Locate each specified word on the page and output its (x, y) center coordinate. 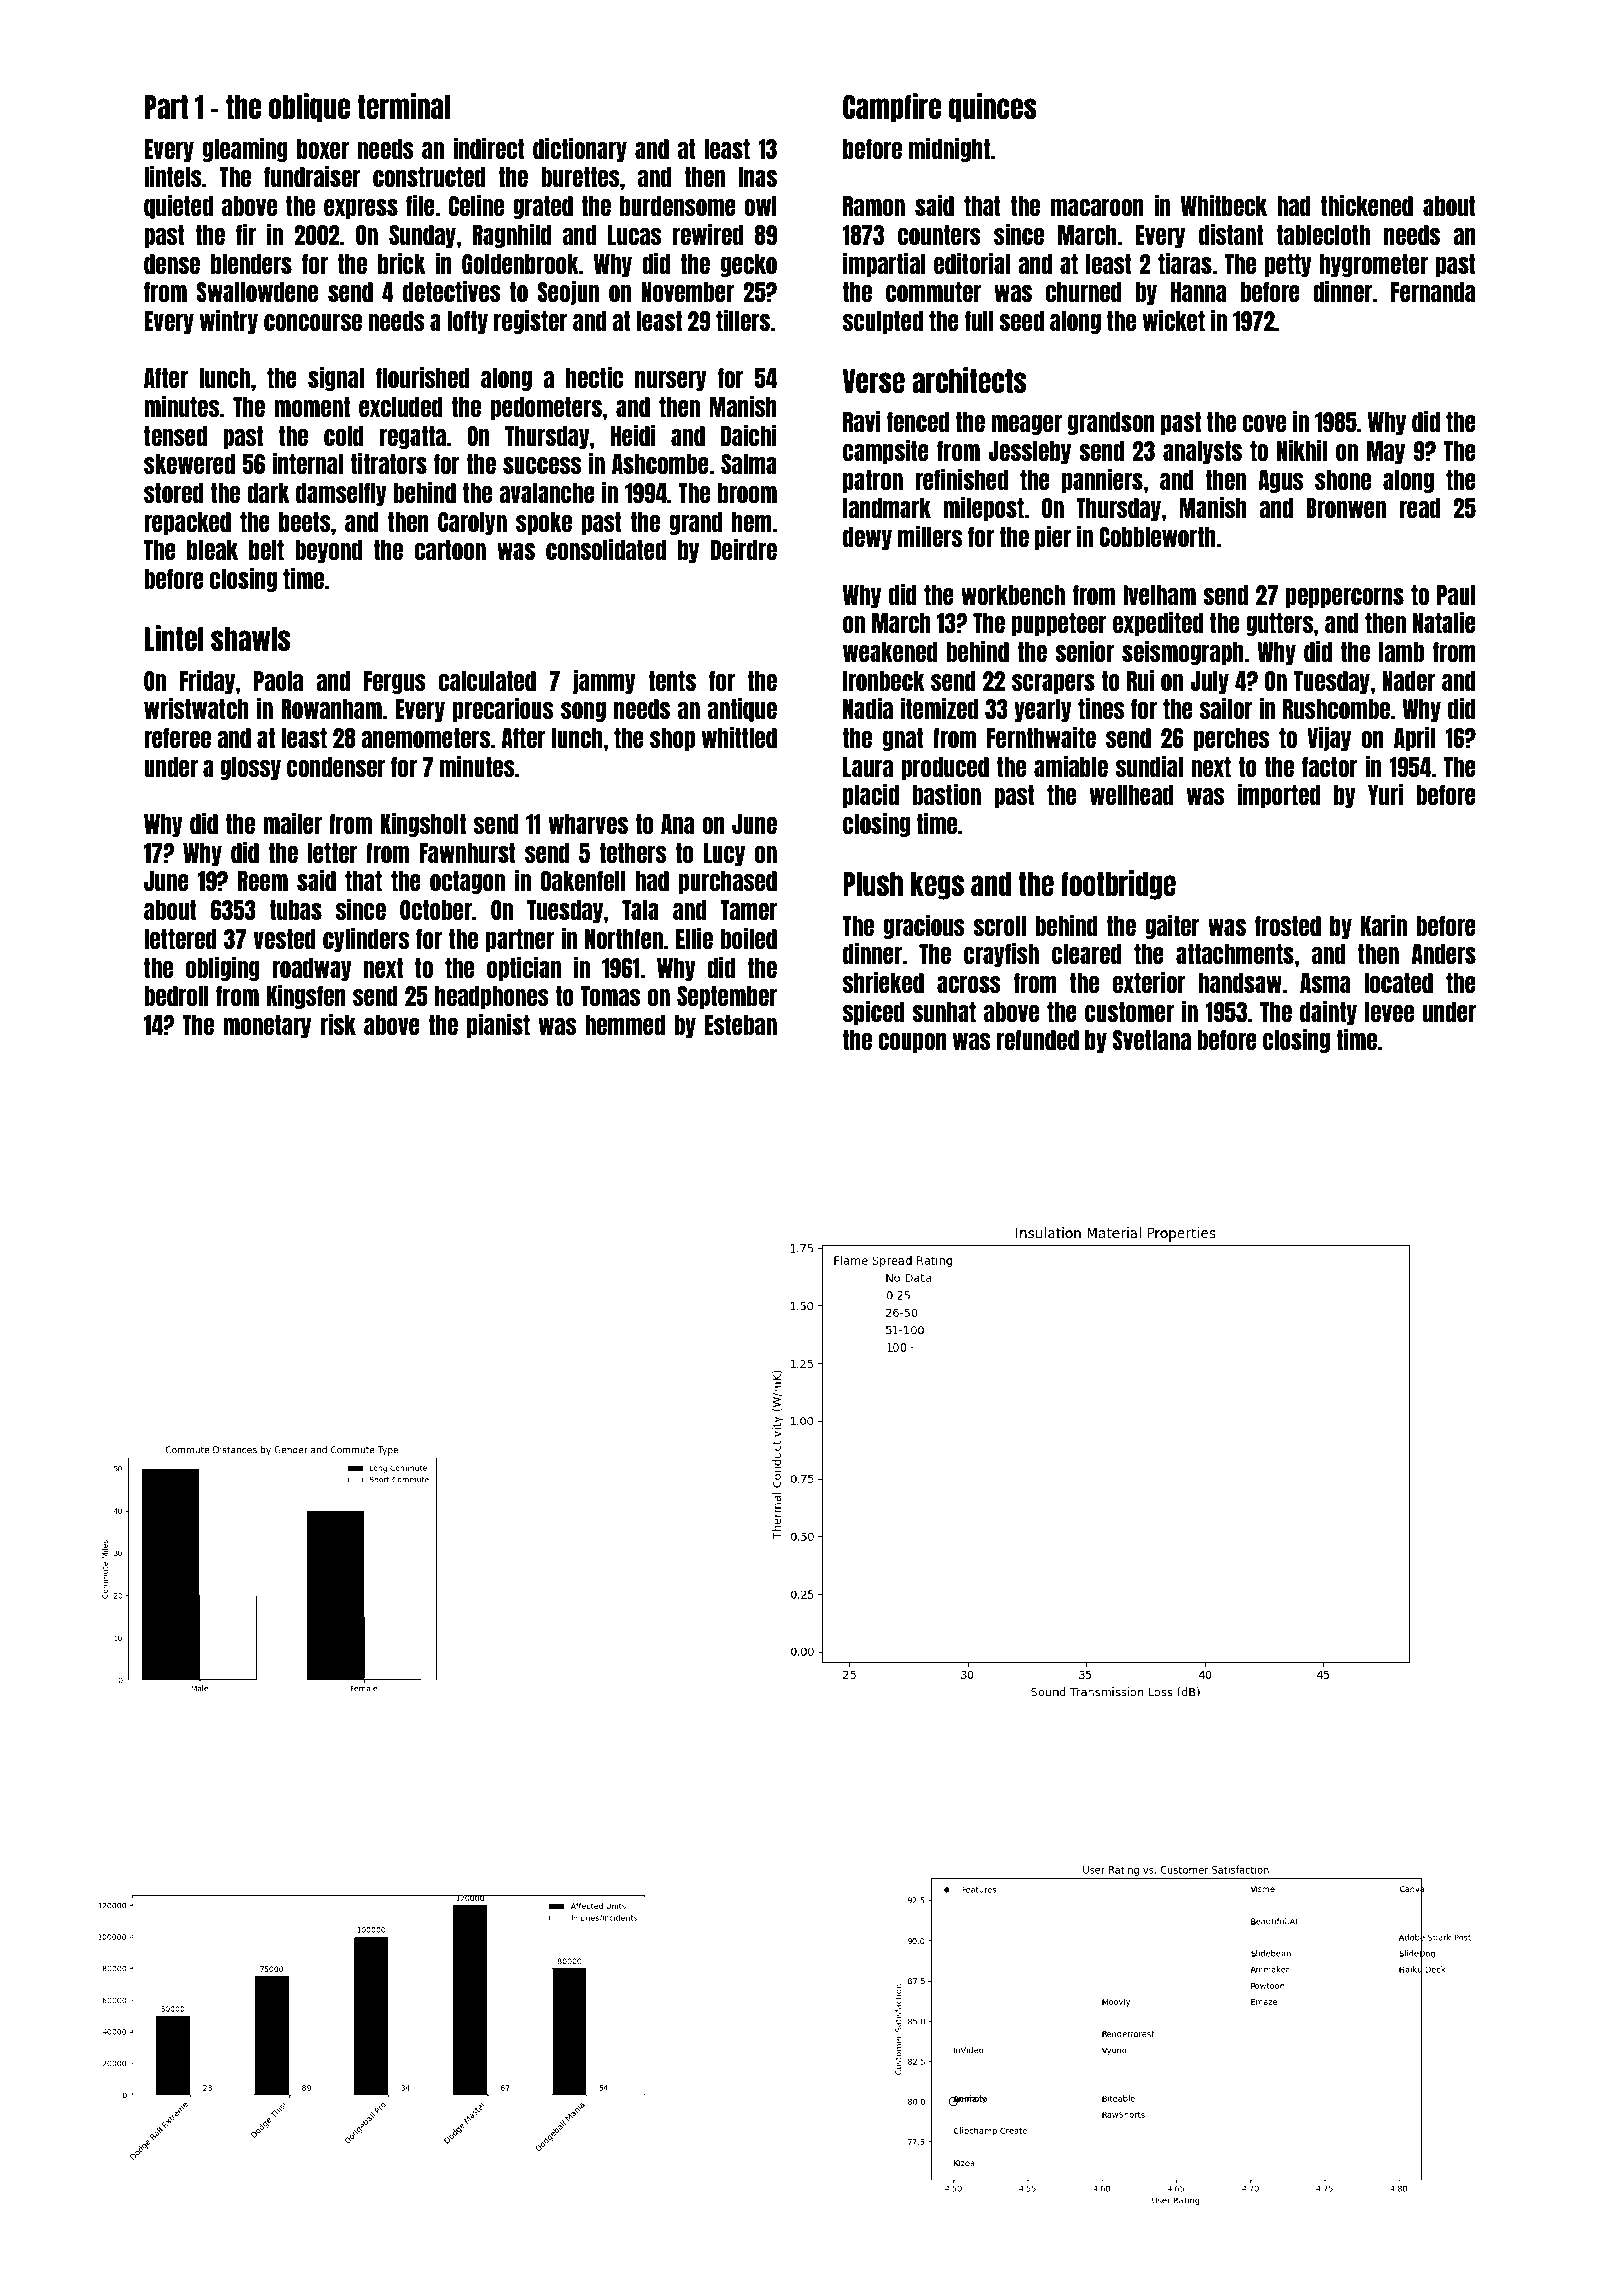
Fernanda (1433, 292)
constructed (429, 177)
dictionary (580, 149)
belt (266, 550)
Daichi (749, 435)
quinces (993, 108)
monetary (267, 1026)
